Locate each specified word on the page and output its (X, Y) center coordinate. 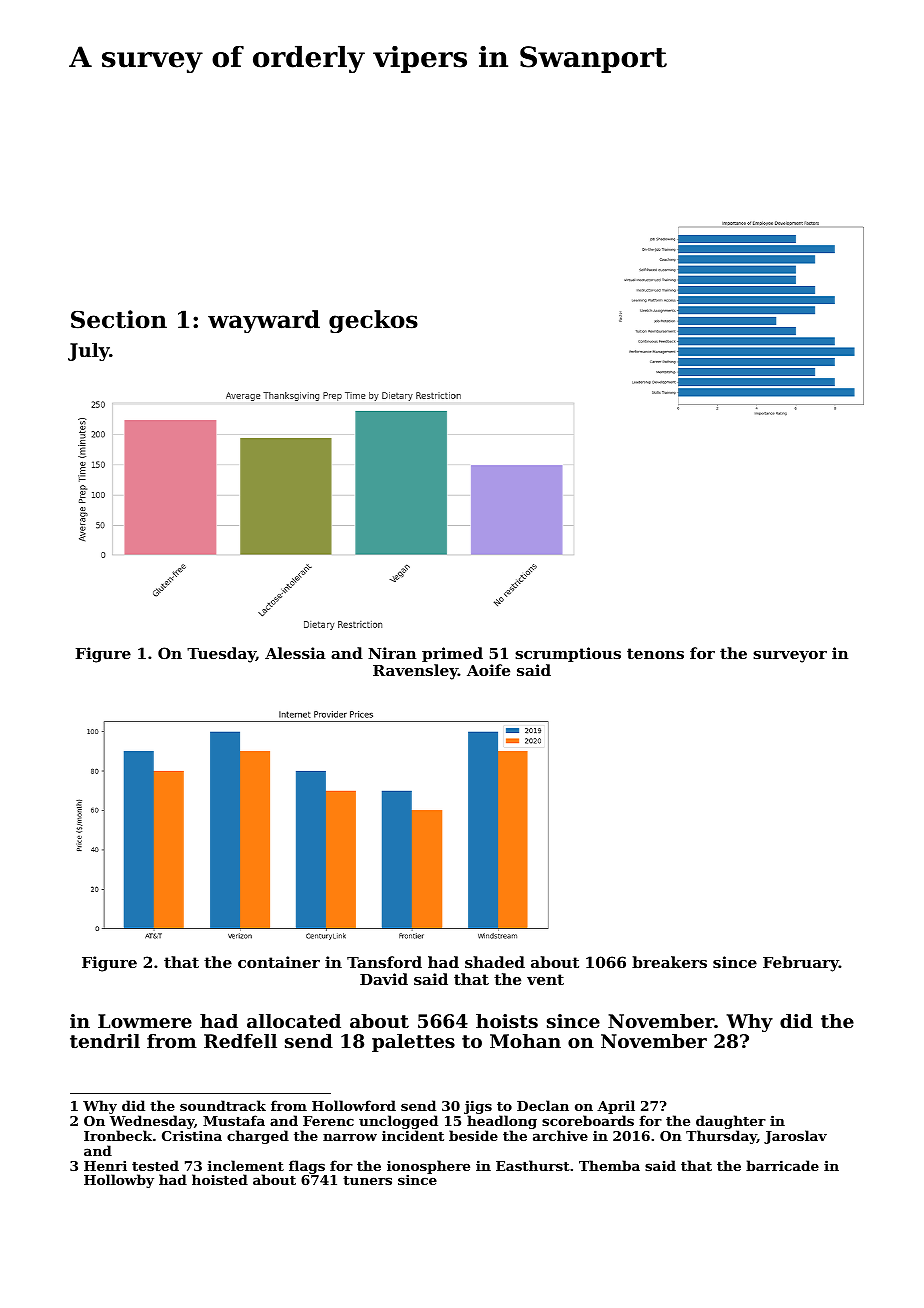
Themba (609, 1165)
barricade (782, 1165)
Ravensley (415, 672)
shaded (495, 962)
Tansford (384, 962)
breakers (669, 962)
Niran (392, 653)
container (279, 962)
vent (545, 979)
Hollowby (119, 1181)
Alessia (295, 653)
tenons (655, 653)
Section (119, 319)
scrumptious (568, 654)
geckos (373, 321)
